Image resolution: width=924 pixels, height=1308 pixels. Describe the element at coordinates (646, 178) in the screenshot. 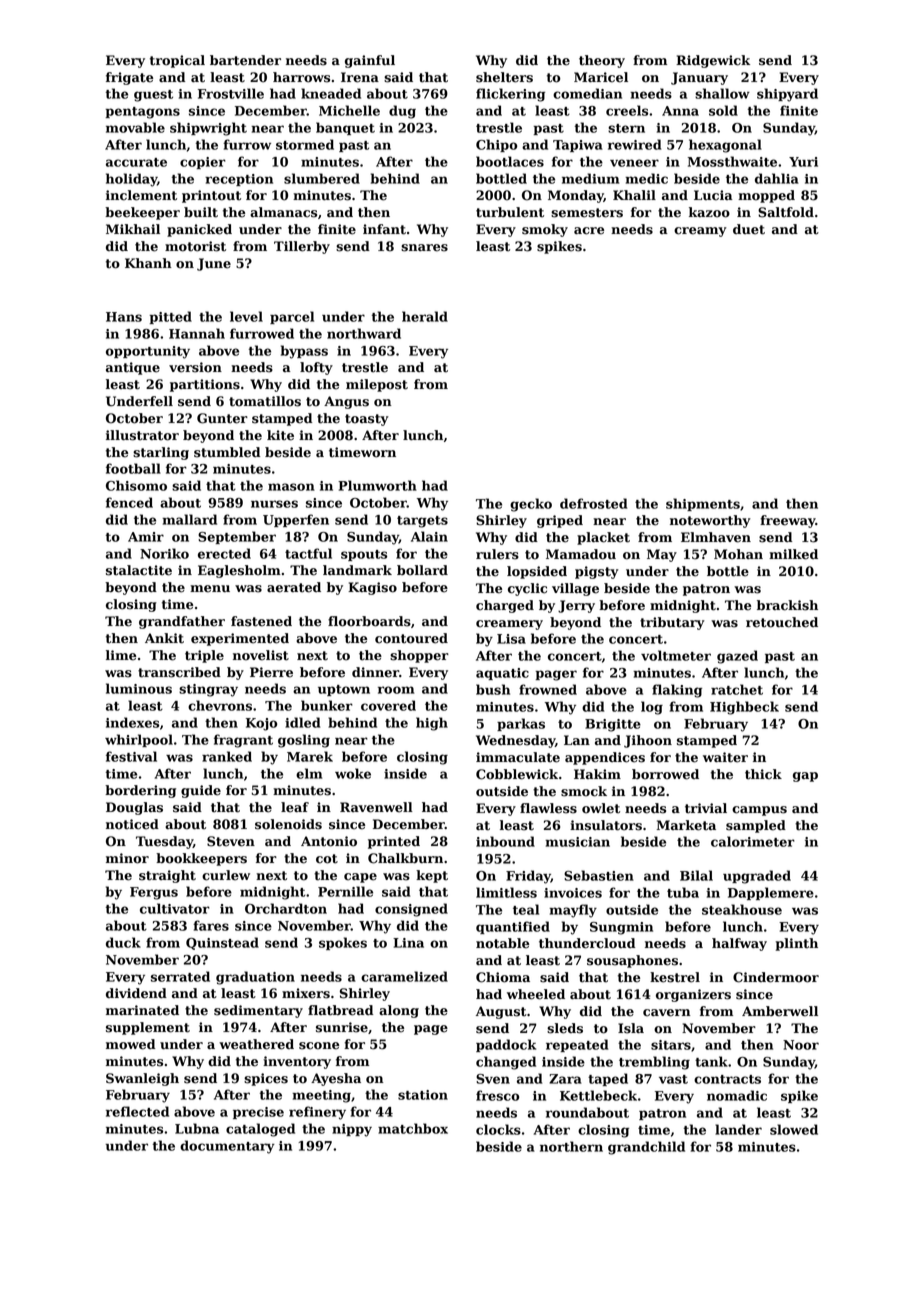

I see `medic` at that location.
